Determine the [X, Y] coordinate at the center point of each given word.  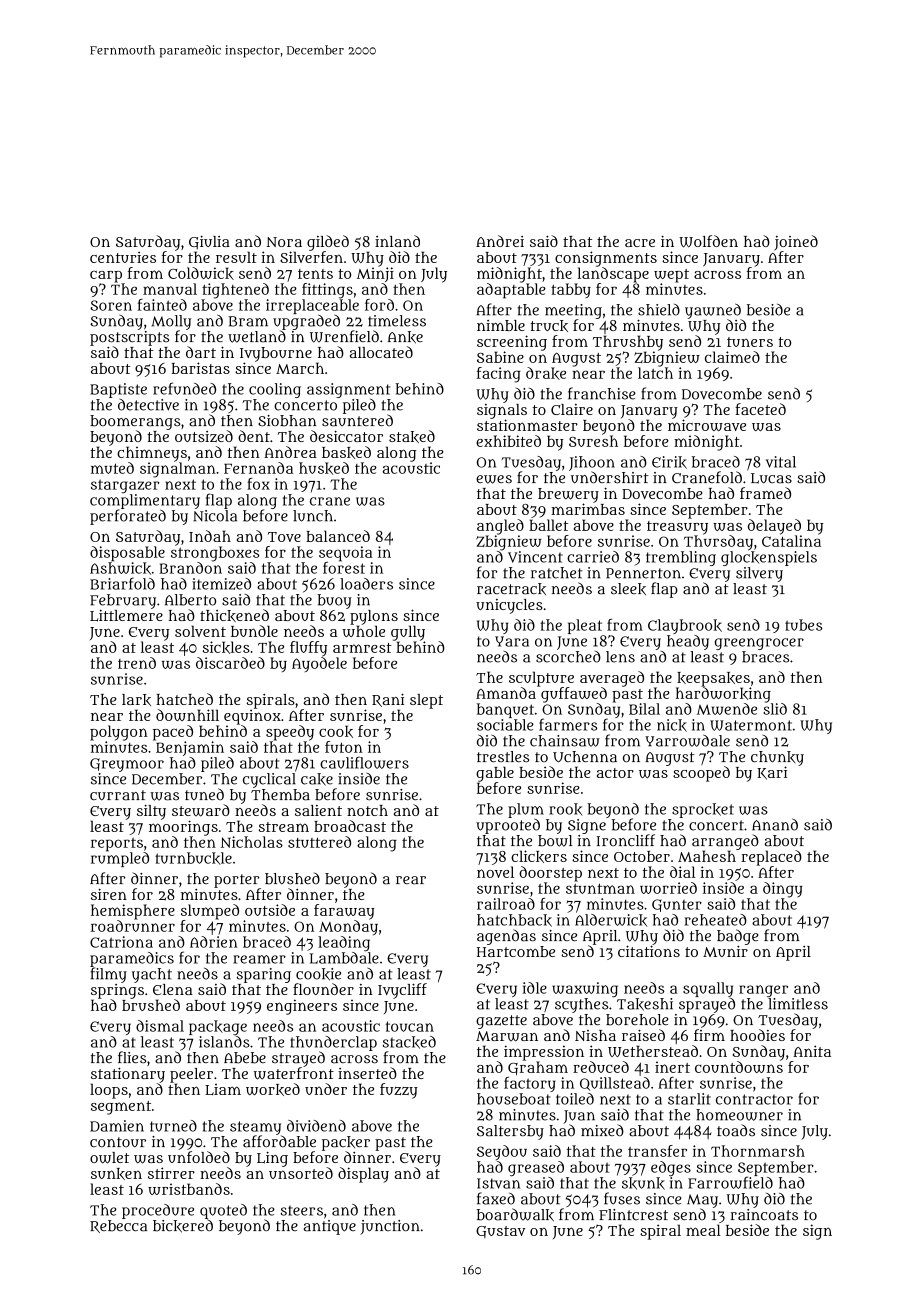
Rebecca [118, 1226]
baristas [200, 368]
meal [703, 1230]
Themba [280, 795]
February [123, 601]
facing [499, 375]
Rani [388, 700]
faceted [760, 409]
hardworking [723, 695]
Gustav [500, 1232]
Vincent [535, 557]
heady [688, 642]
